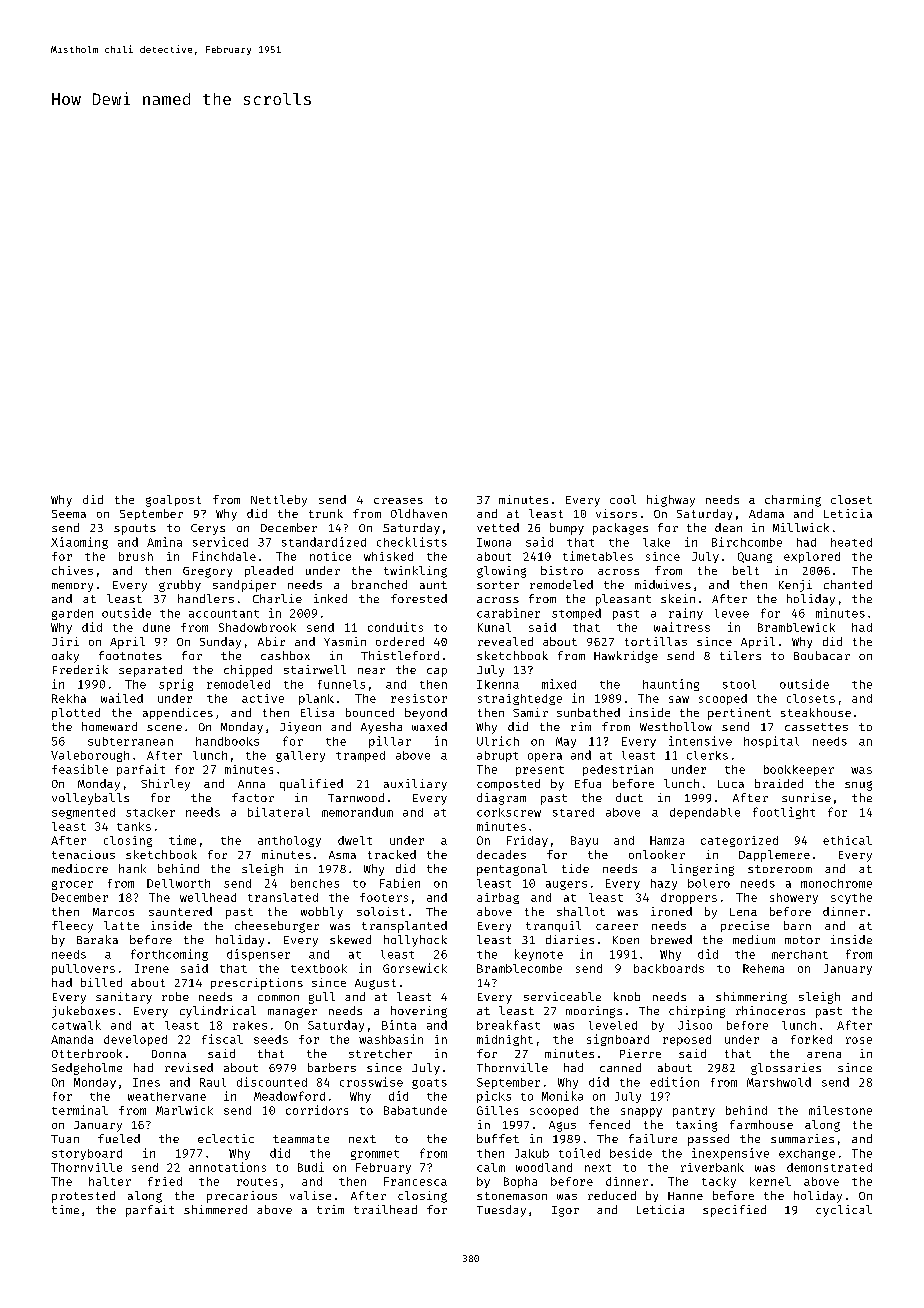  What do you see at coordinates (146, 1082) in the page?
I see `Ines` at bounding box center [146, 1082].
